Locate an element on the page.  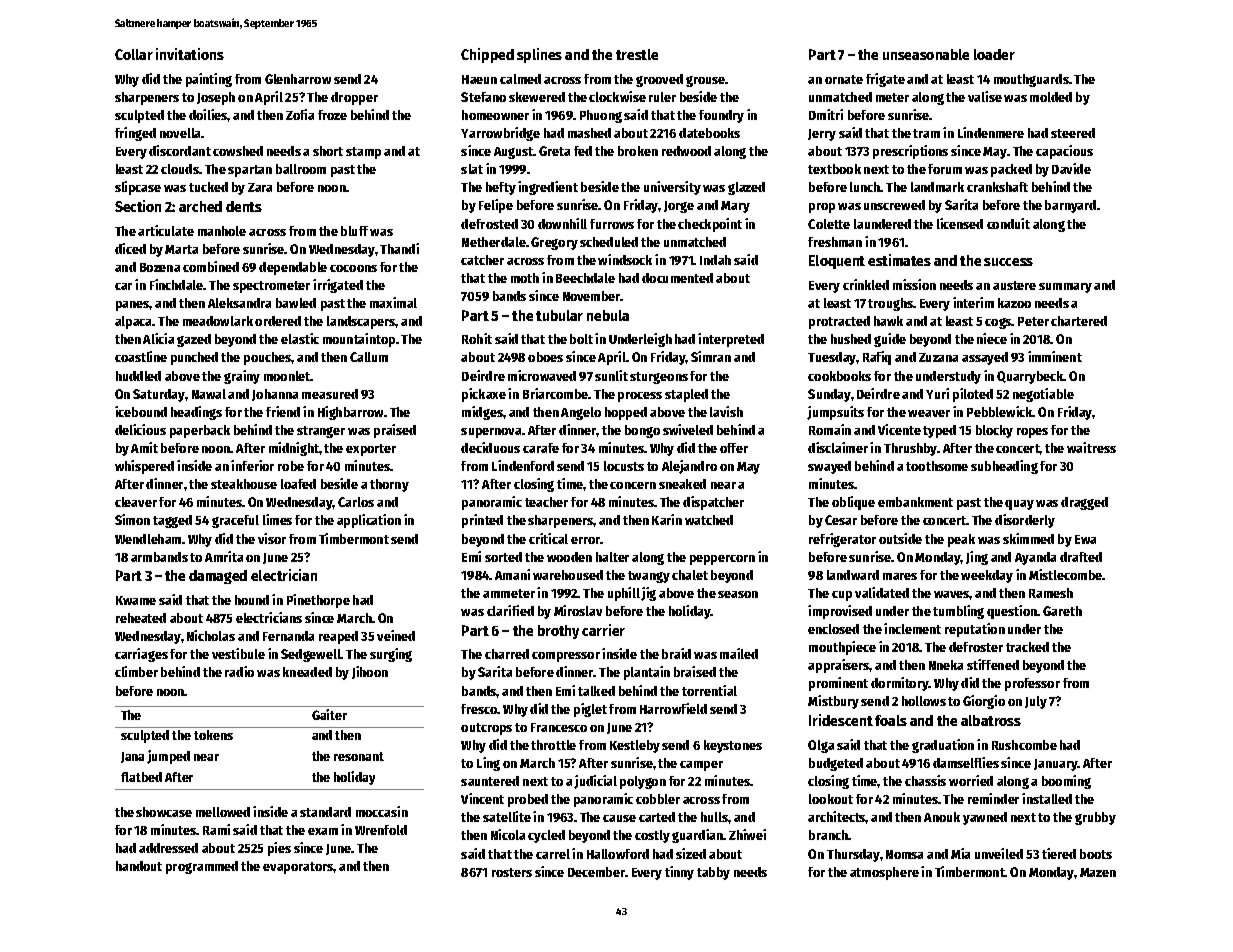
embankment is located at coordinates (915, 502).
